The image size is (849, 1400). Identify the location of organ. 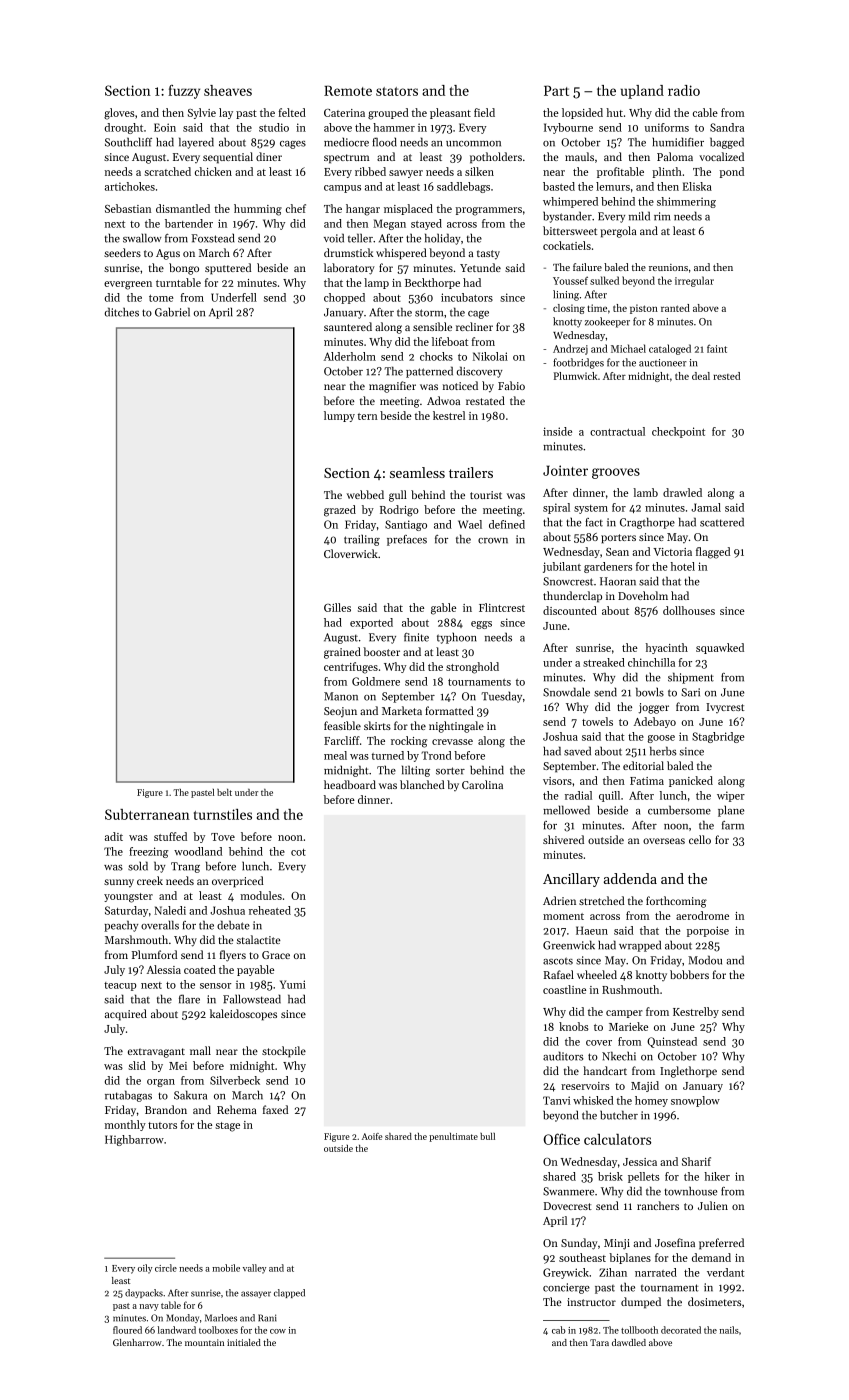
(161, 1083).
